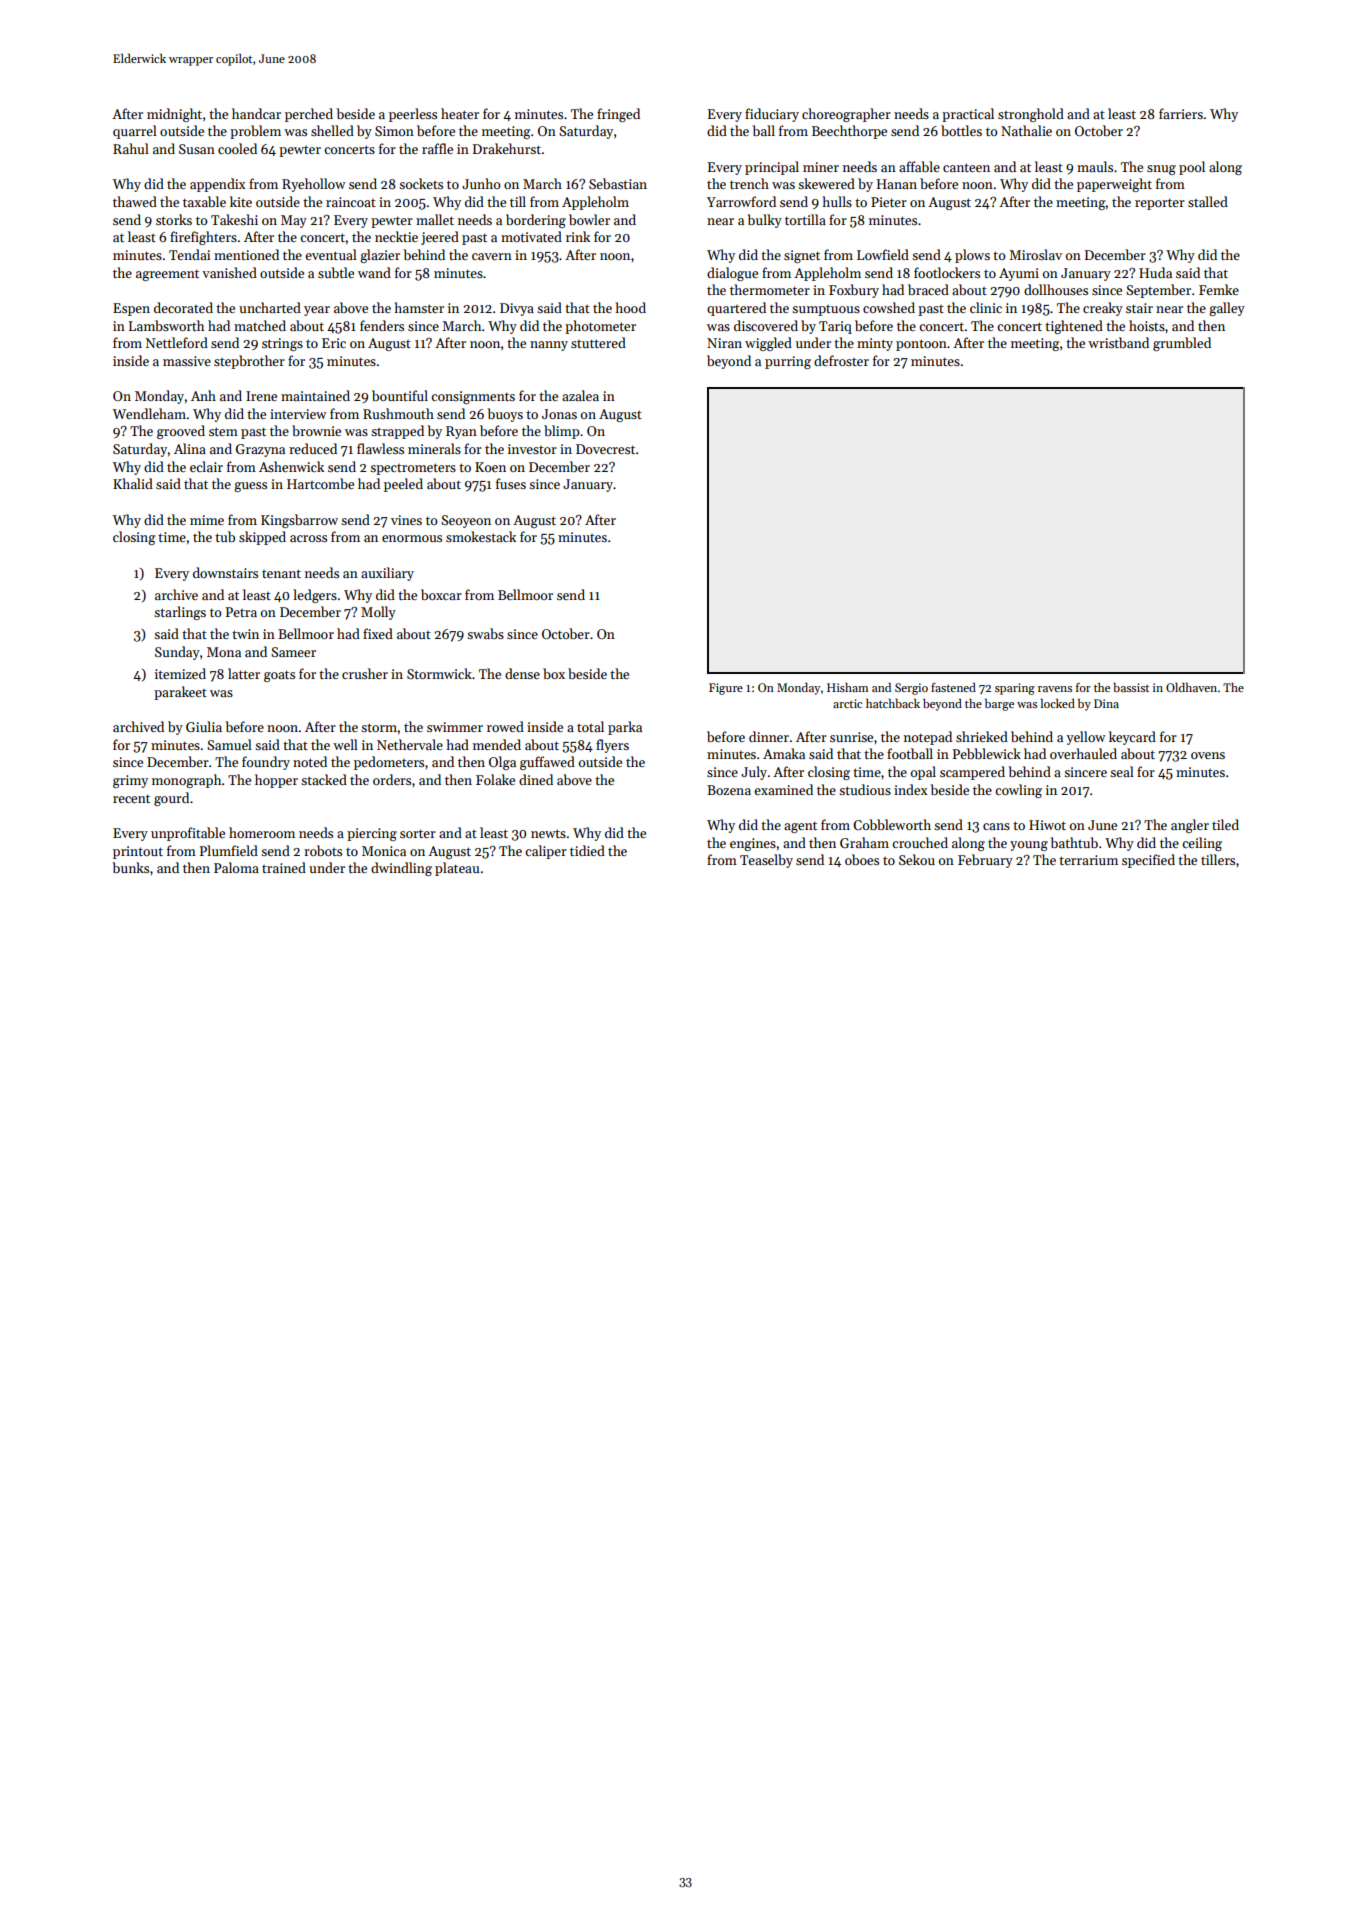 The image size is (1358, 1920). Describe the element at coordinates (1182, 344) in the document. I see `grumbled` at that location.
